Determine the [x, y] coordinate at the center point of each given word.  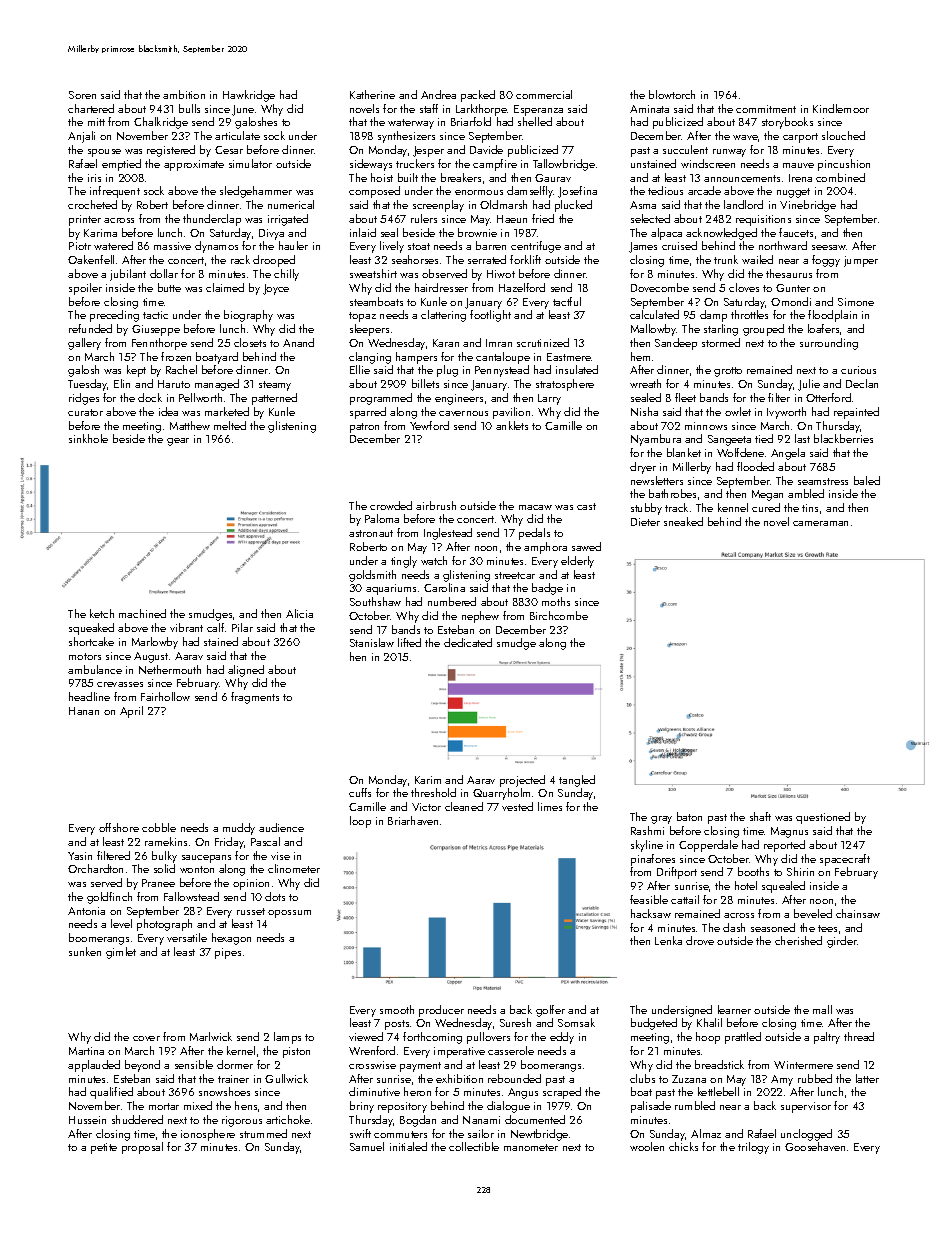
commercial [544, 94]
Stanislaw [372, 642]
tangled [577, 781]
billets [425, 383]
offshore [119, 827]
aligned [246, 671]
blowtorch [672, 94]
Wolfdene [740, 452]
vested [517, 806]
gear [178, 442]
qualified [111, 1093]
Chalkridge [161, 123]
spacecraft [845, 860]
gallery [84, 344]
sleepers [369, 330]
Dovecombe [660, 287]
